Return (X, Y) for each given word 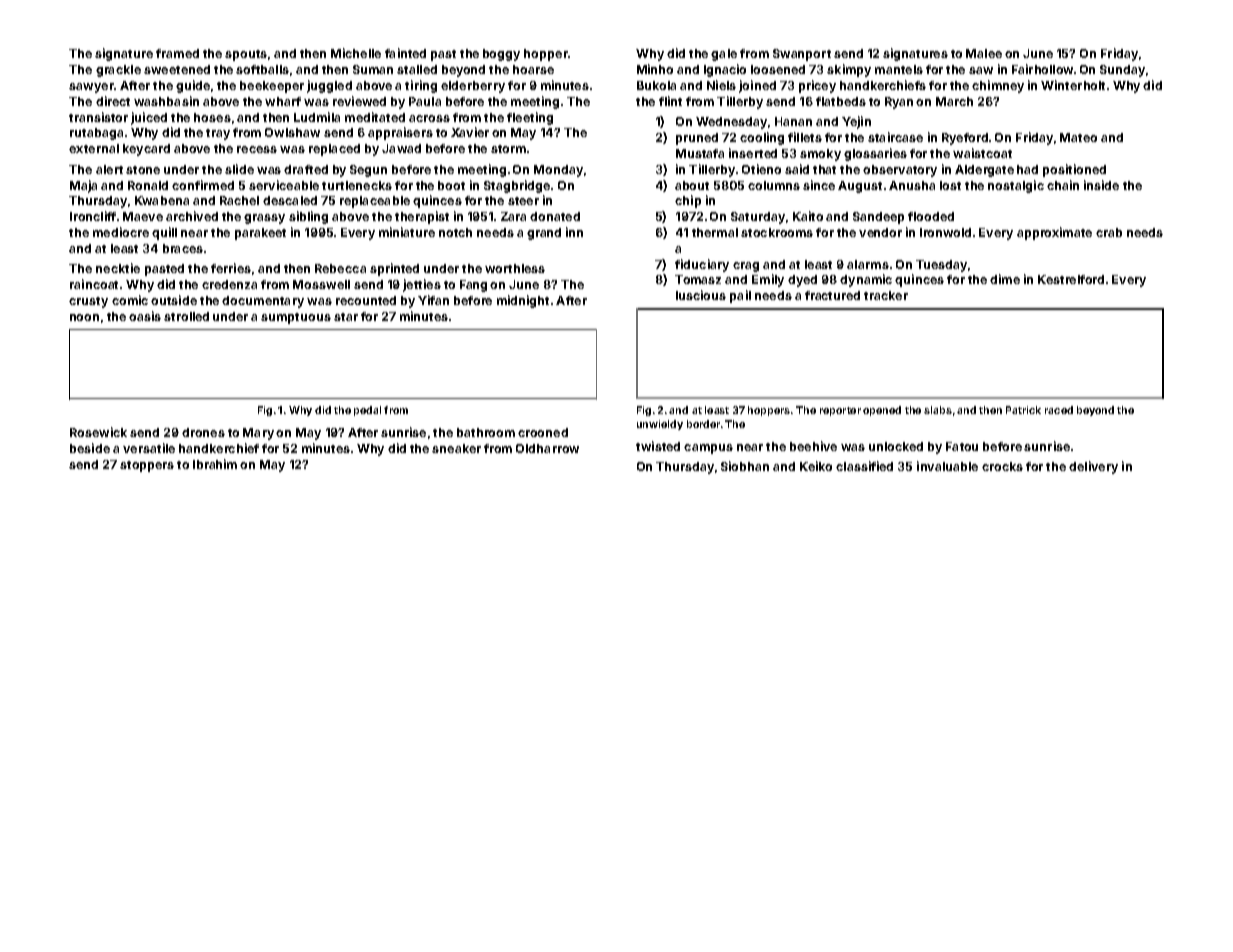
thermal (715, 232)
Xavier (470, 132)
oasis (145, 316)
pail (740, 296)
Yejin (856, 122)
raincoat (94, 284)
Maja (83, 186)
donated (555, 216)
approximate (1054, 233)
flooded (931, 216)
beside (90, 448)
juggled (329, 86)
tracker (886, 295)
